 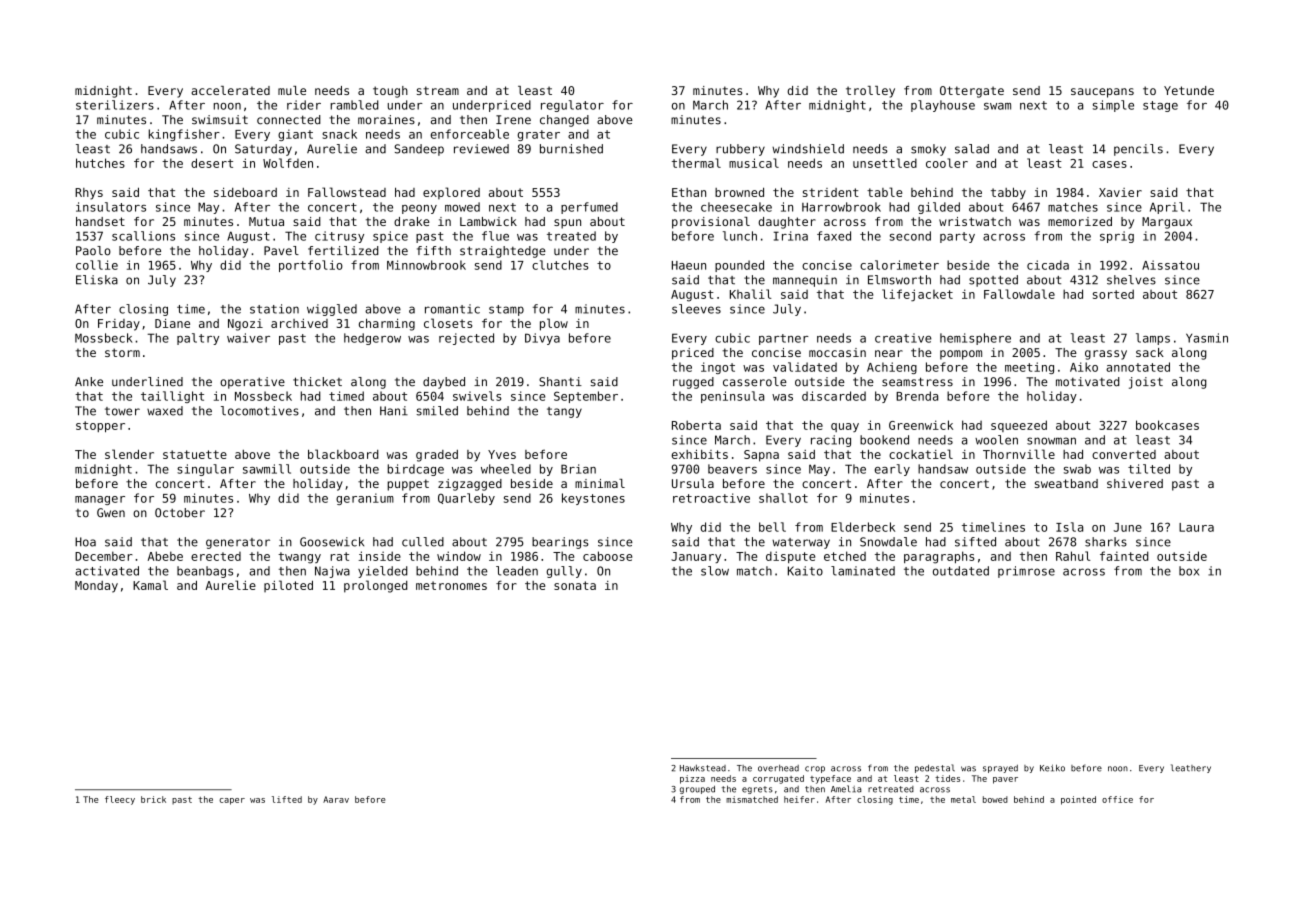 What do you see at coordinates (153, 799) in the document?
I see `brick` at bounding box center [153, 799].
